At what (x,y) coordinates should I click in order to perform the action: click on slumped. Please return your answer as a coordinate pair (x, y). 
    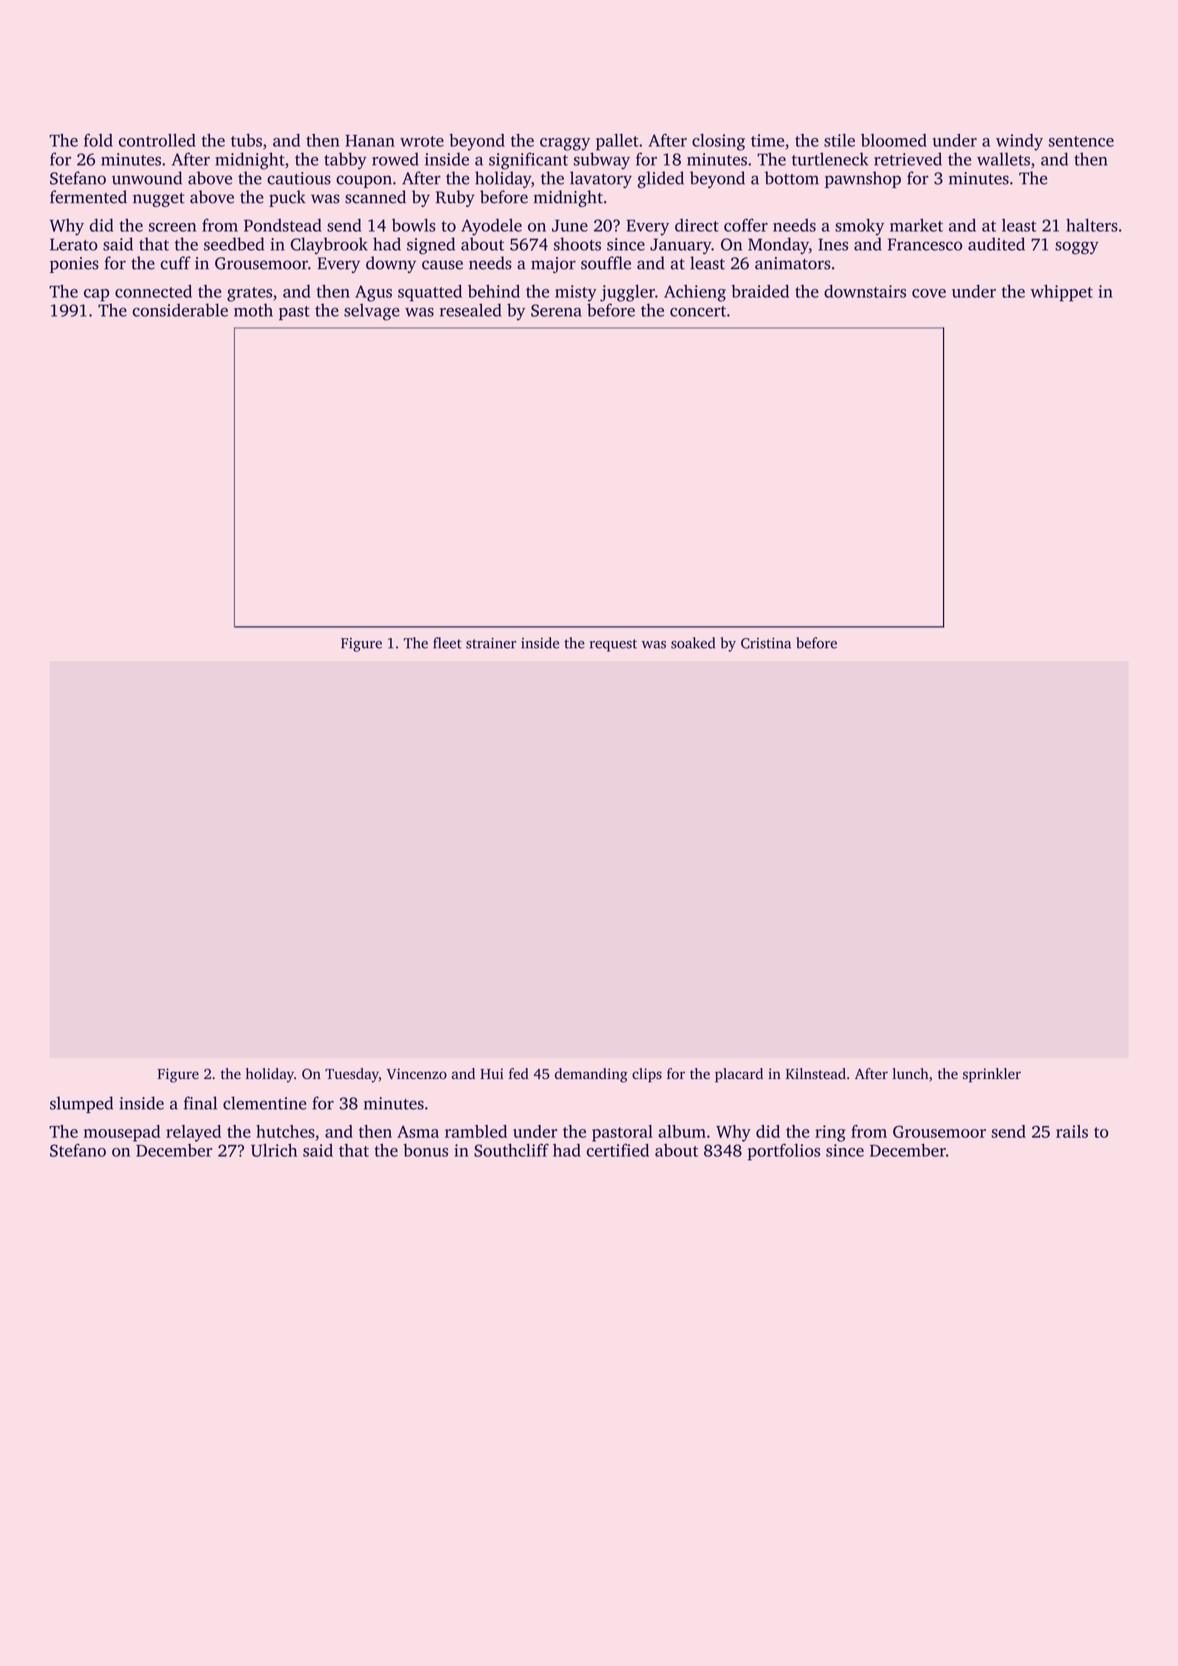
    Looking at the image, I should click on (81, 1104).
